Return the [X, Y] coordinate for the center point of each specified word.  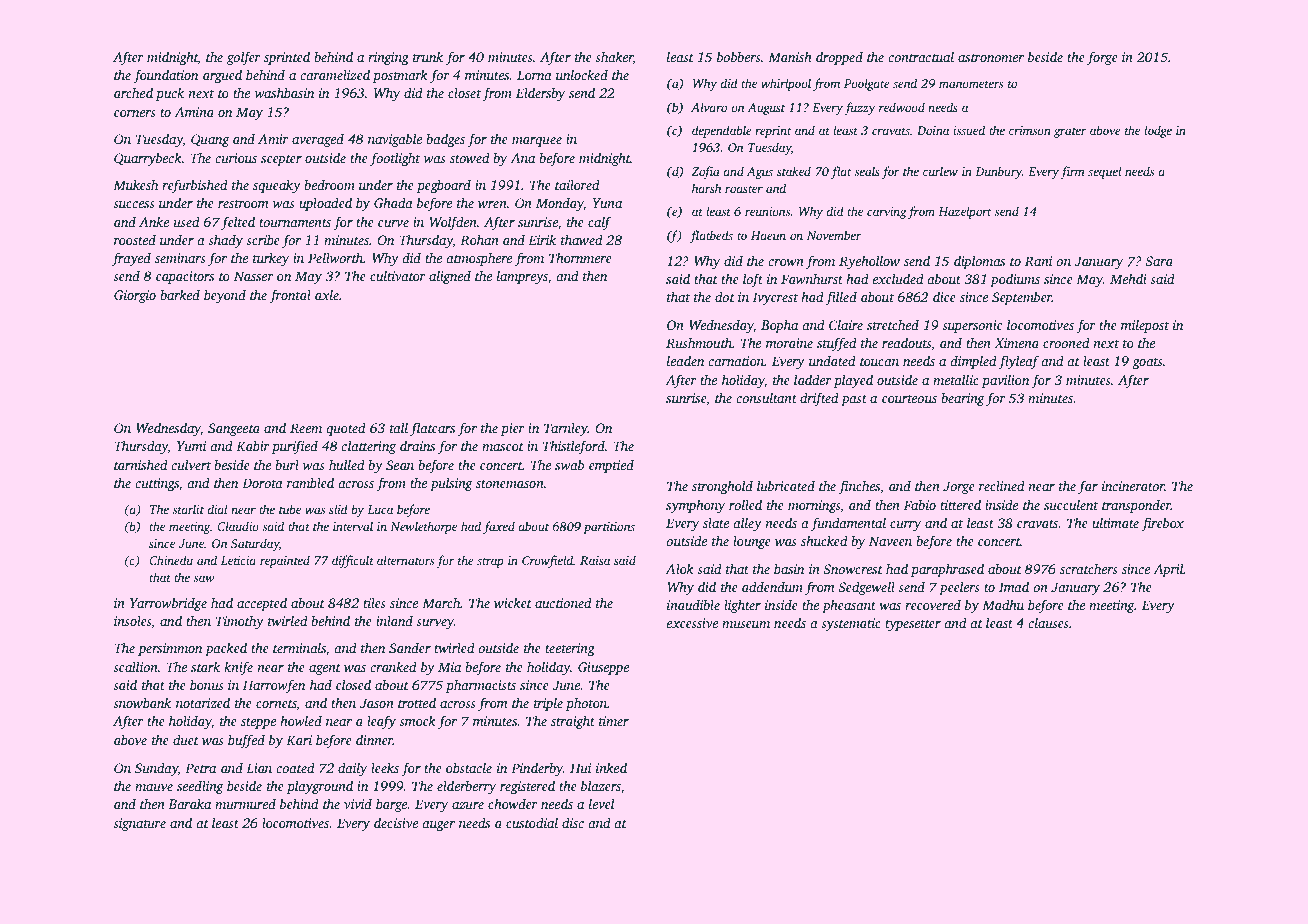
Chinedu [171, 560]
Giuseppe [603, 668]
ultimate [1115, 522]
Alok [679, 568]
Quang [210, 140]
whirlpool [786, 84]
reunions [767, 211]
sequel [1104, 172]
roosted [135, 239]
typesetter [913, 625]
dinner [374, 739]
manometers [971, 84]
